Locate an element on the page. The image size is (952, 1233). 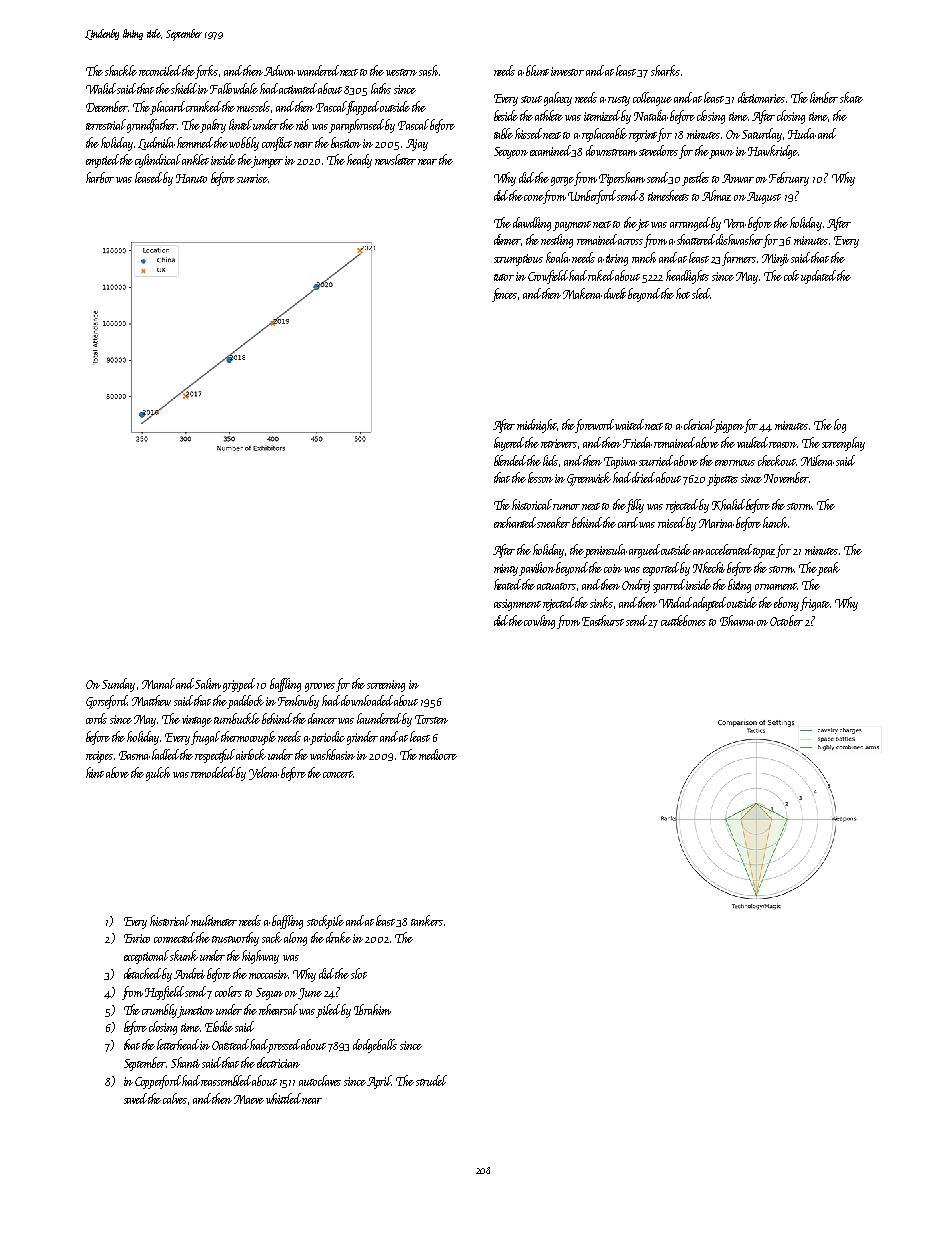
detached is located at coordinates (142, 973).
